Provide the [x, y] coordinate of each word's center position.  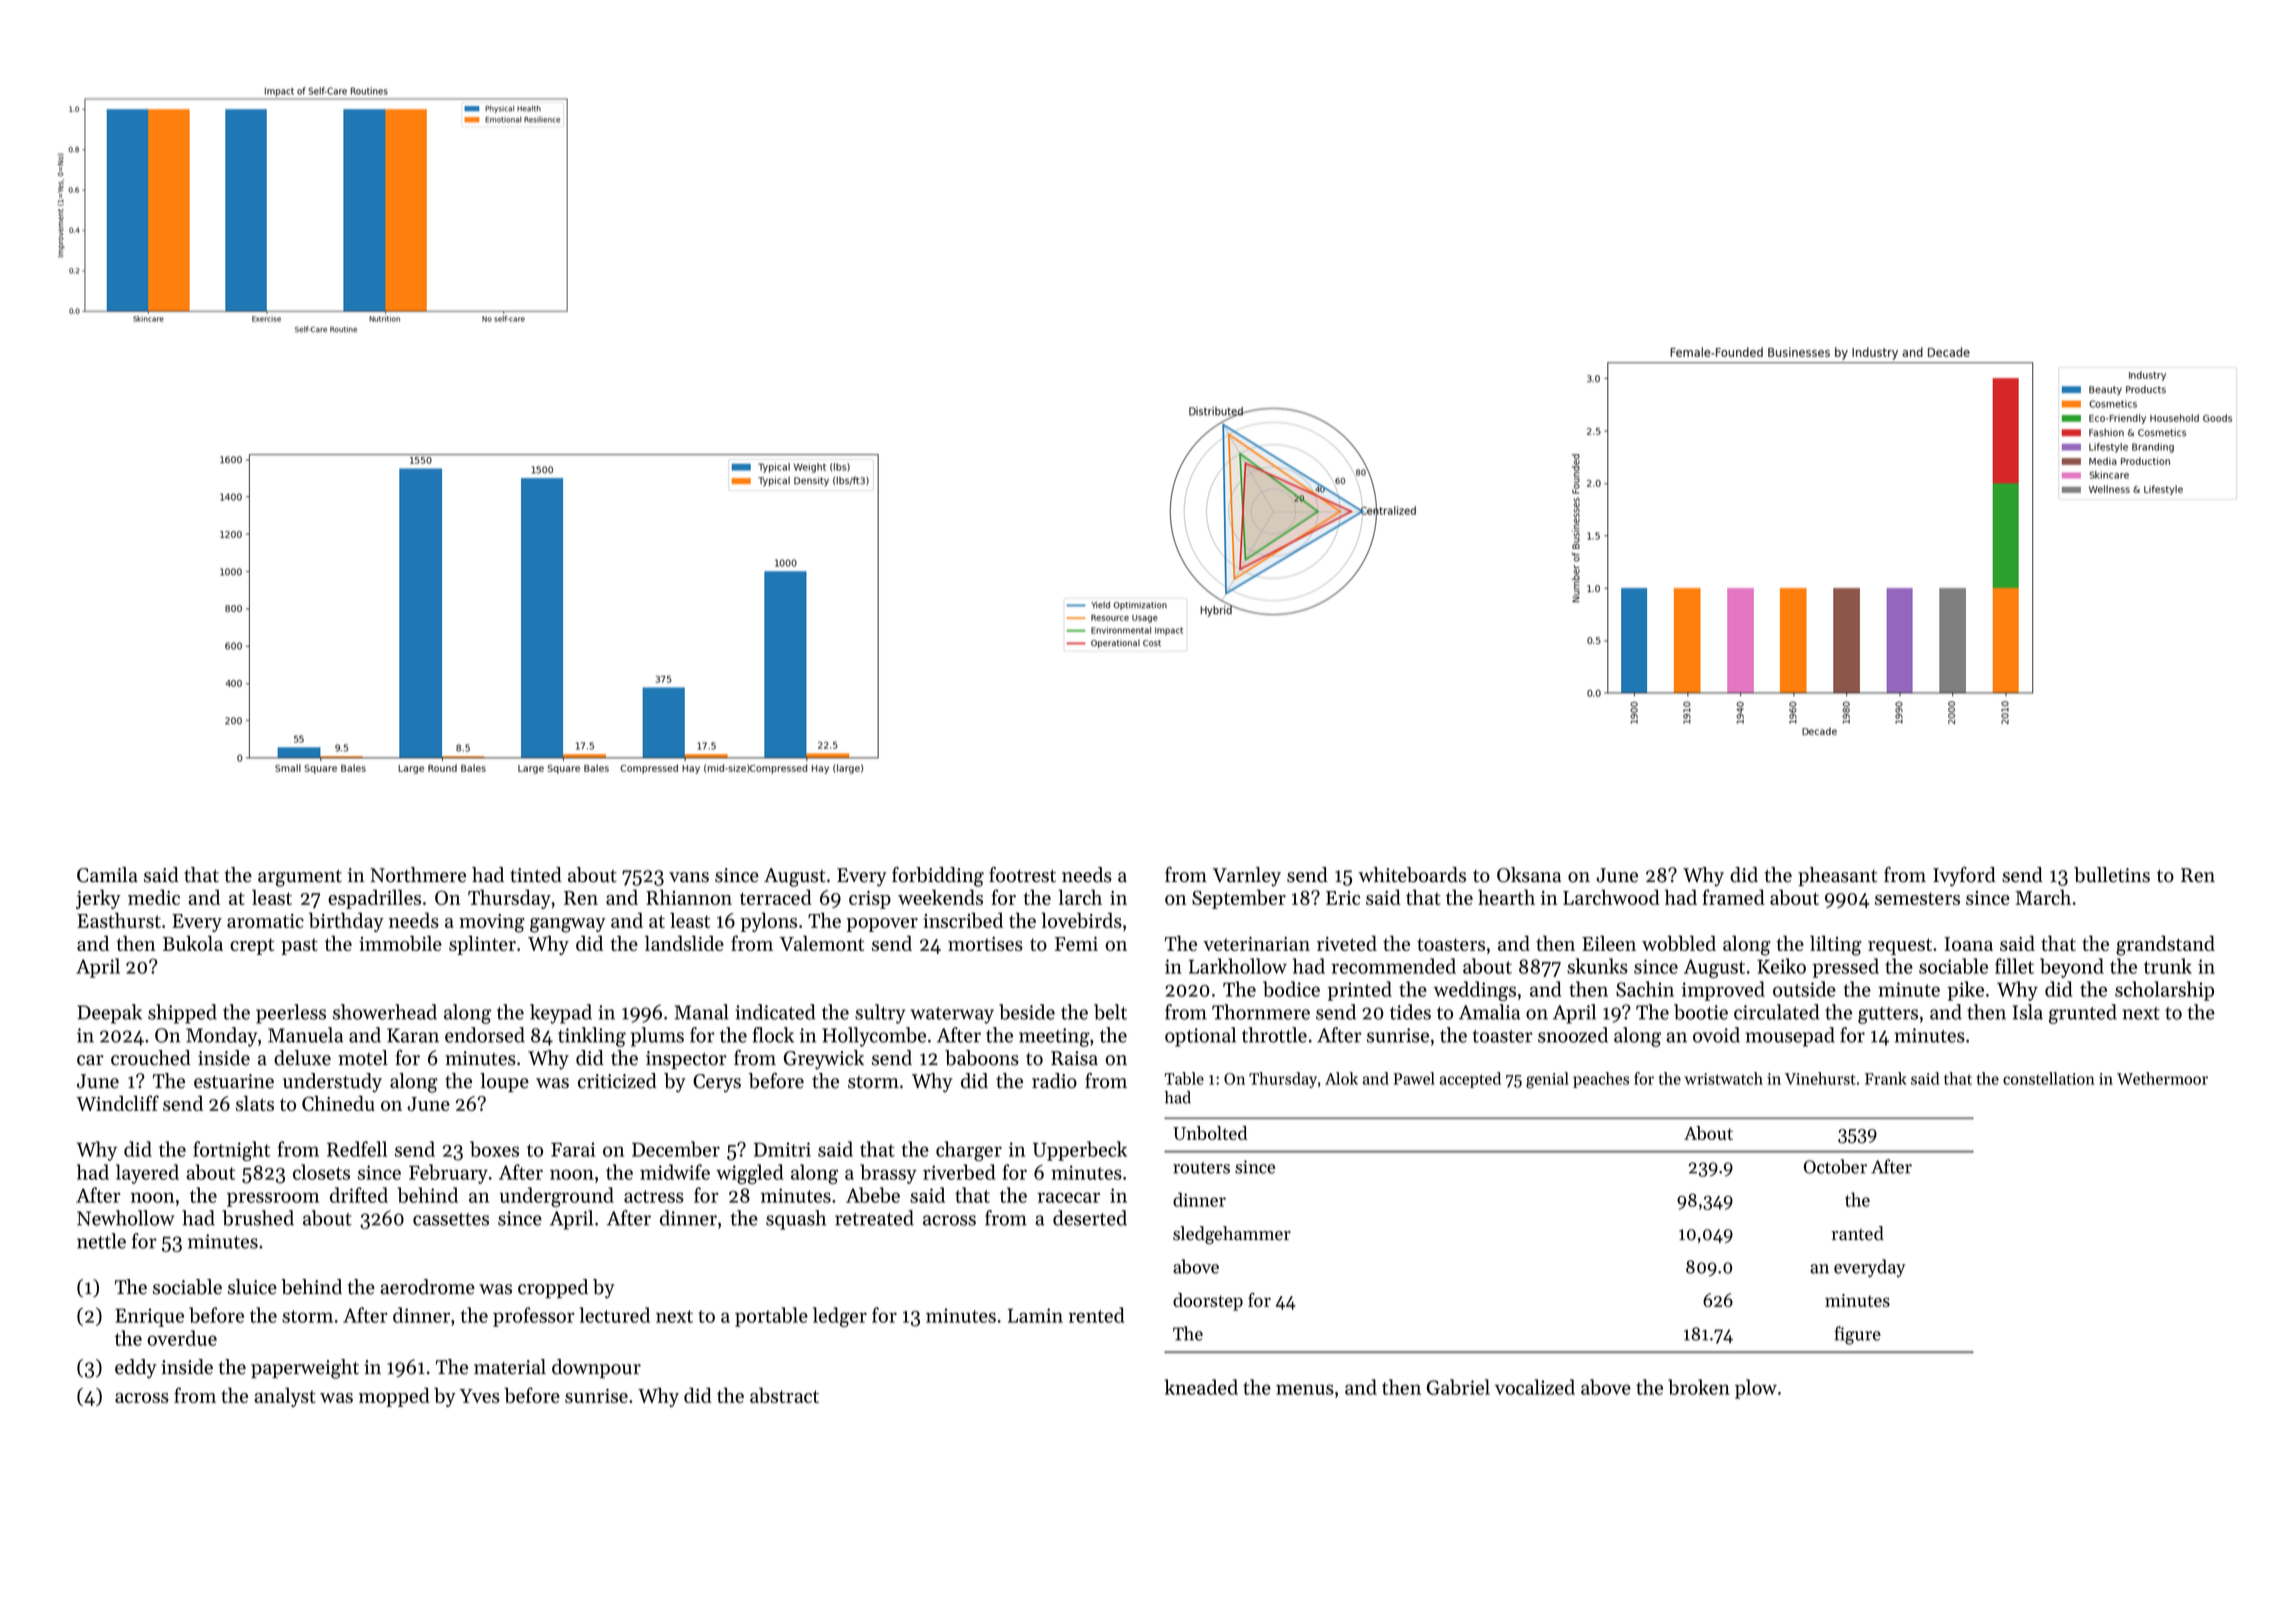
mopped [394, 1397]
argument [300, 878]
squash [796, 1220]
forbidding [938, 877]
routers [1201, 1168]
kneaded [1201, 1387]
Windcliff [117, 1103]
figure [1858, 1335]
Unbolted [1210, 1133]
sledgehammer [1232, 1235]
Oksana [1529, 875]
